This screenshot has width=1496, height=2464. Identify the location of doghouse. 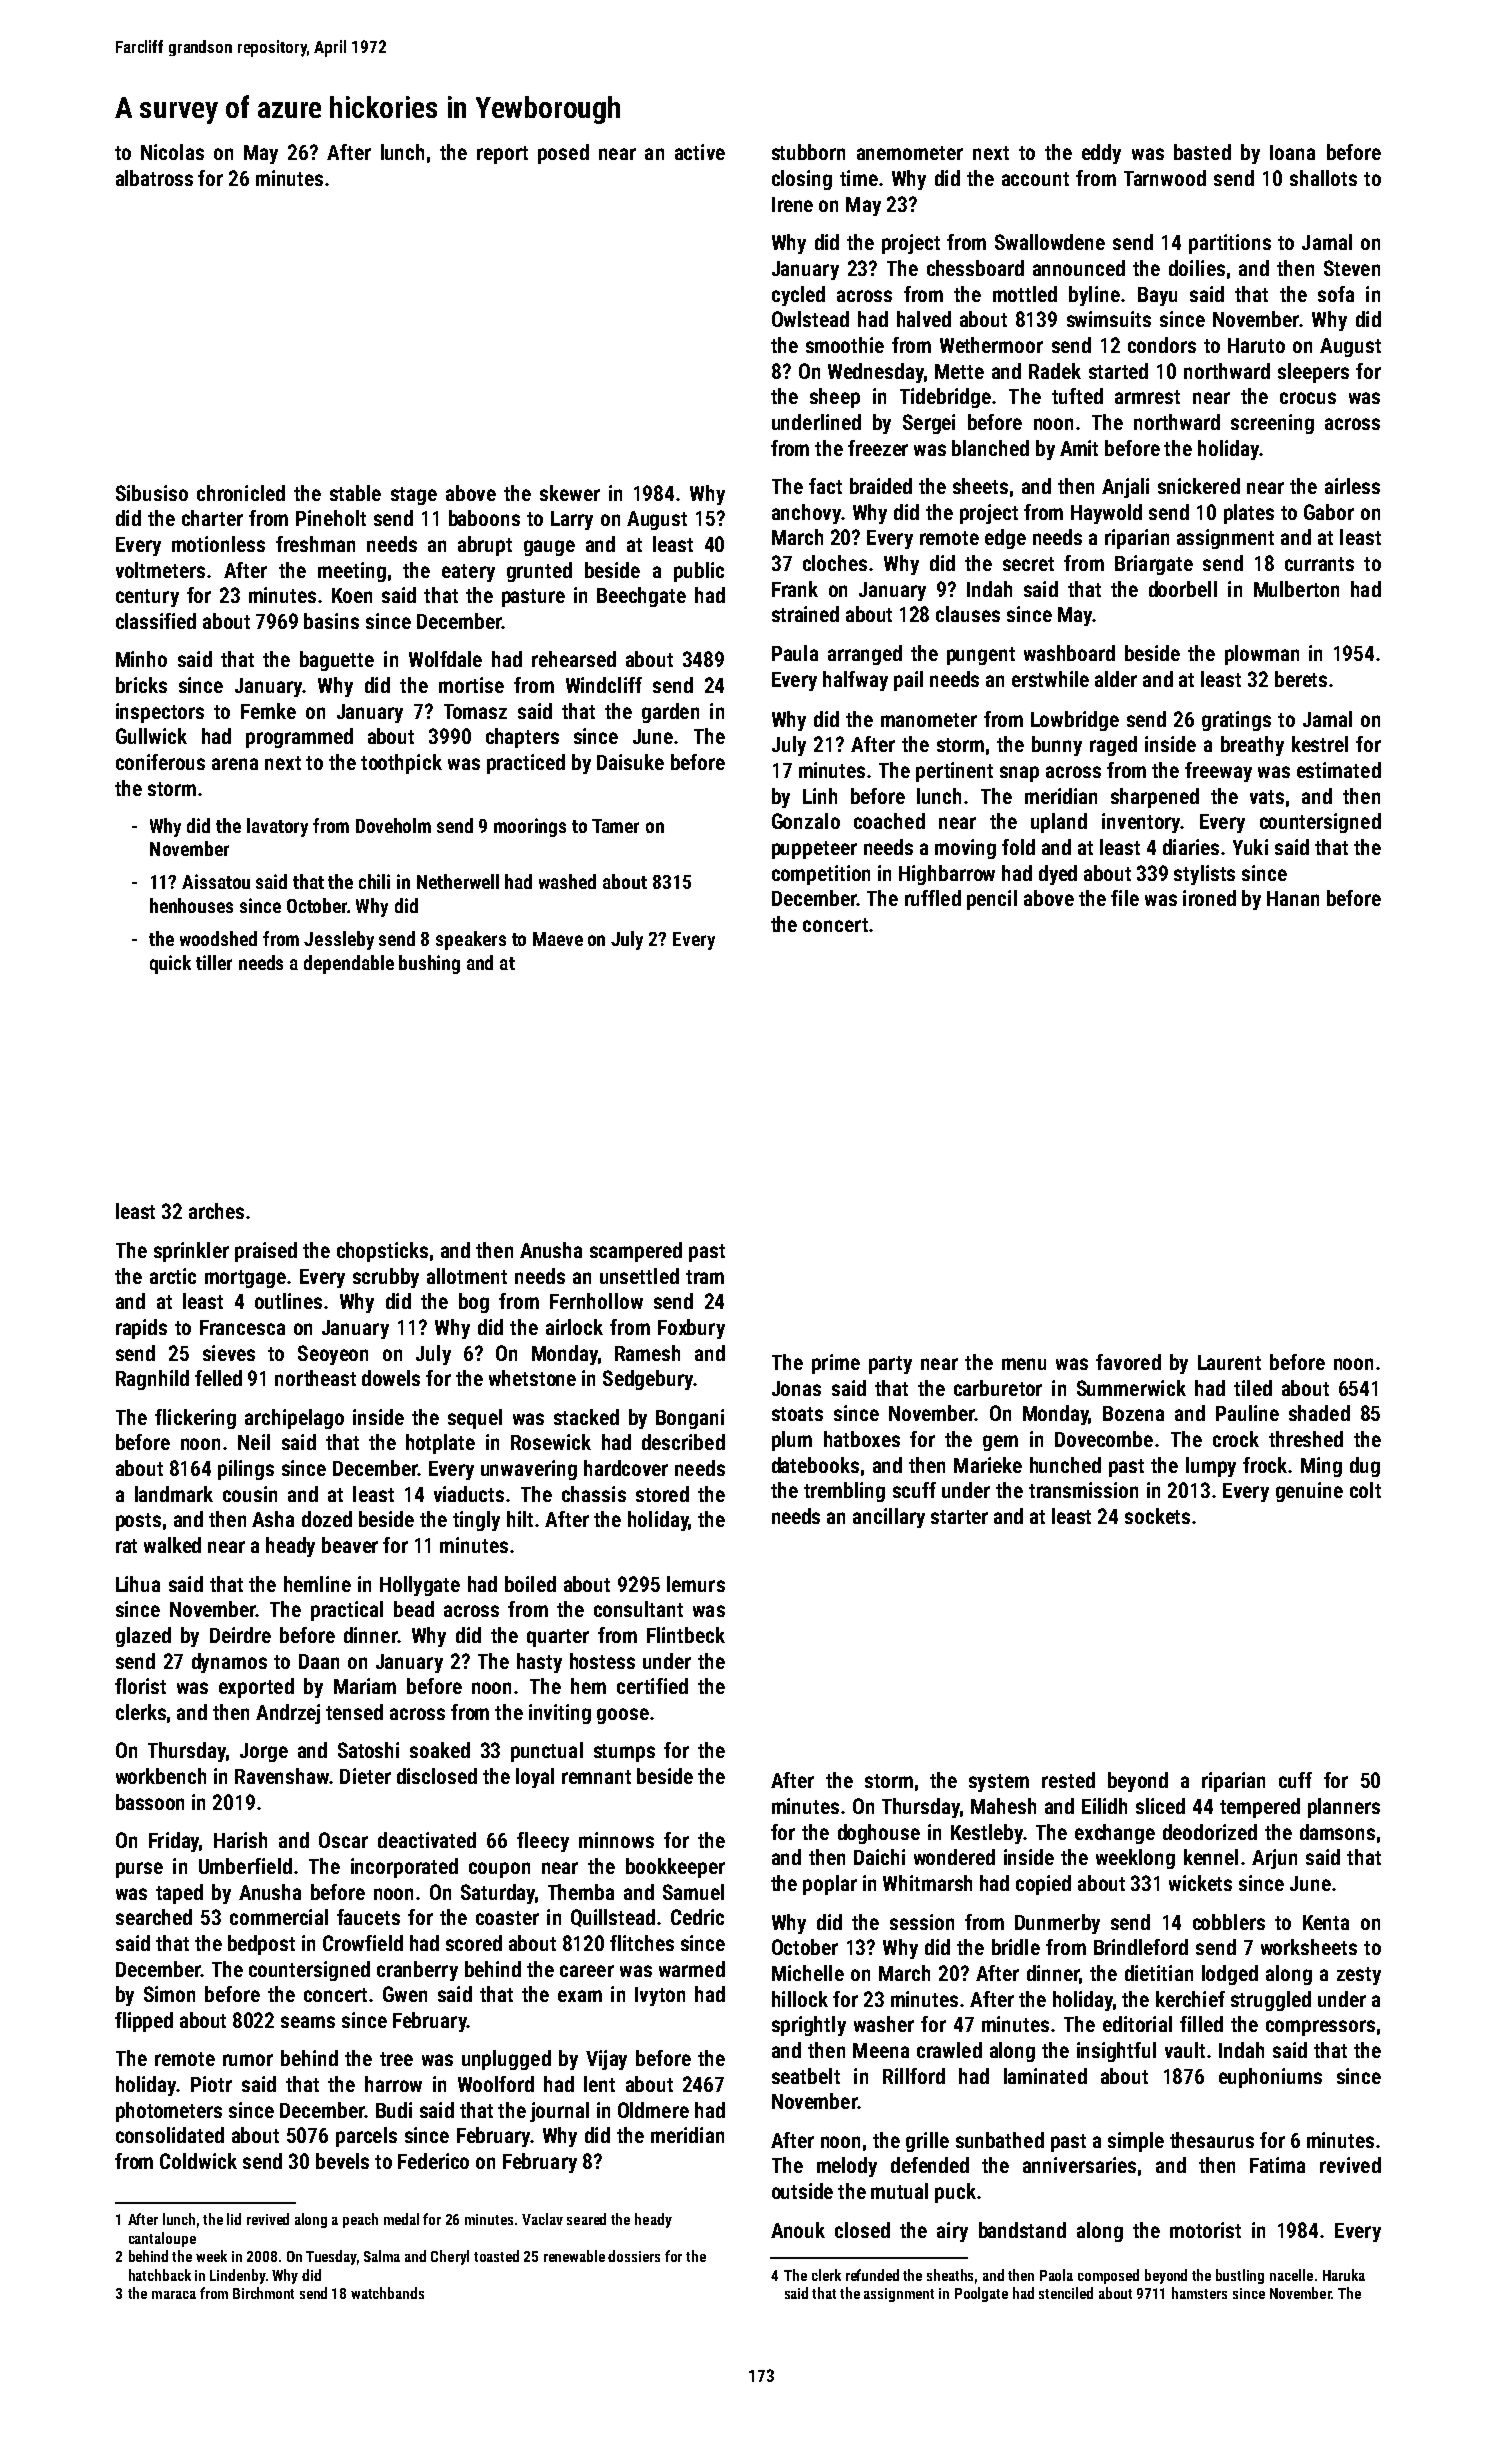
(879, 1834).
